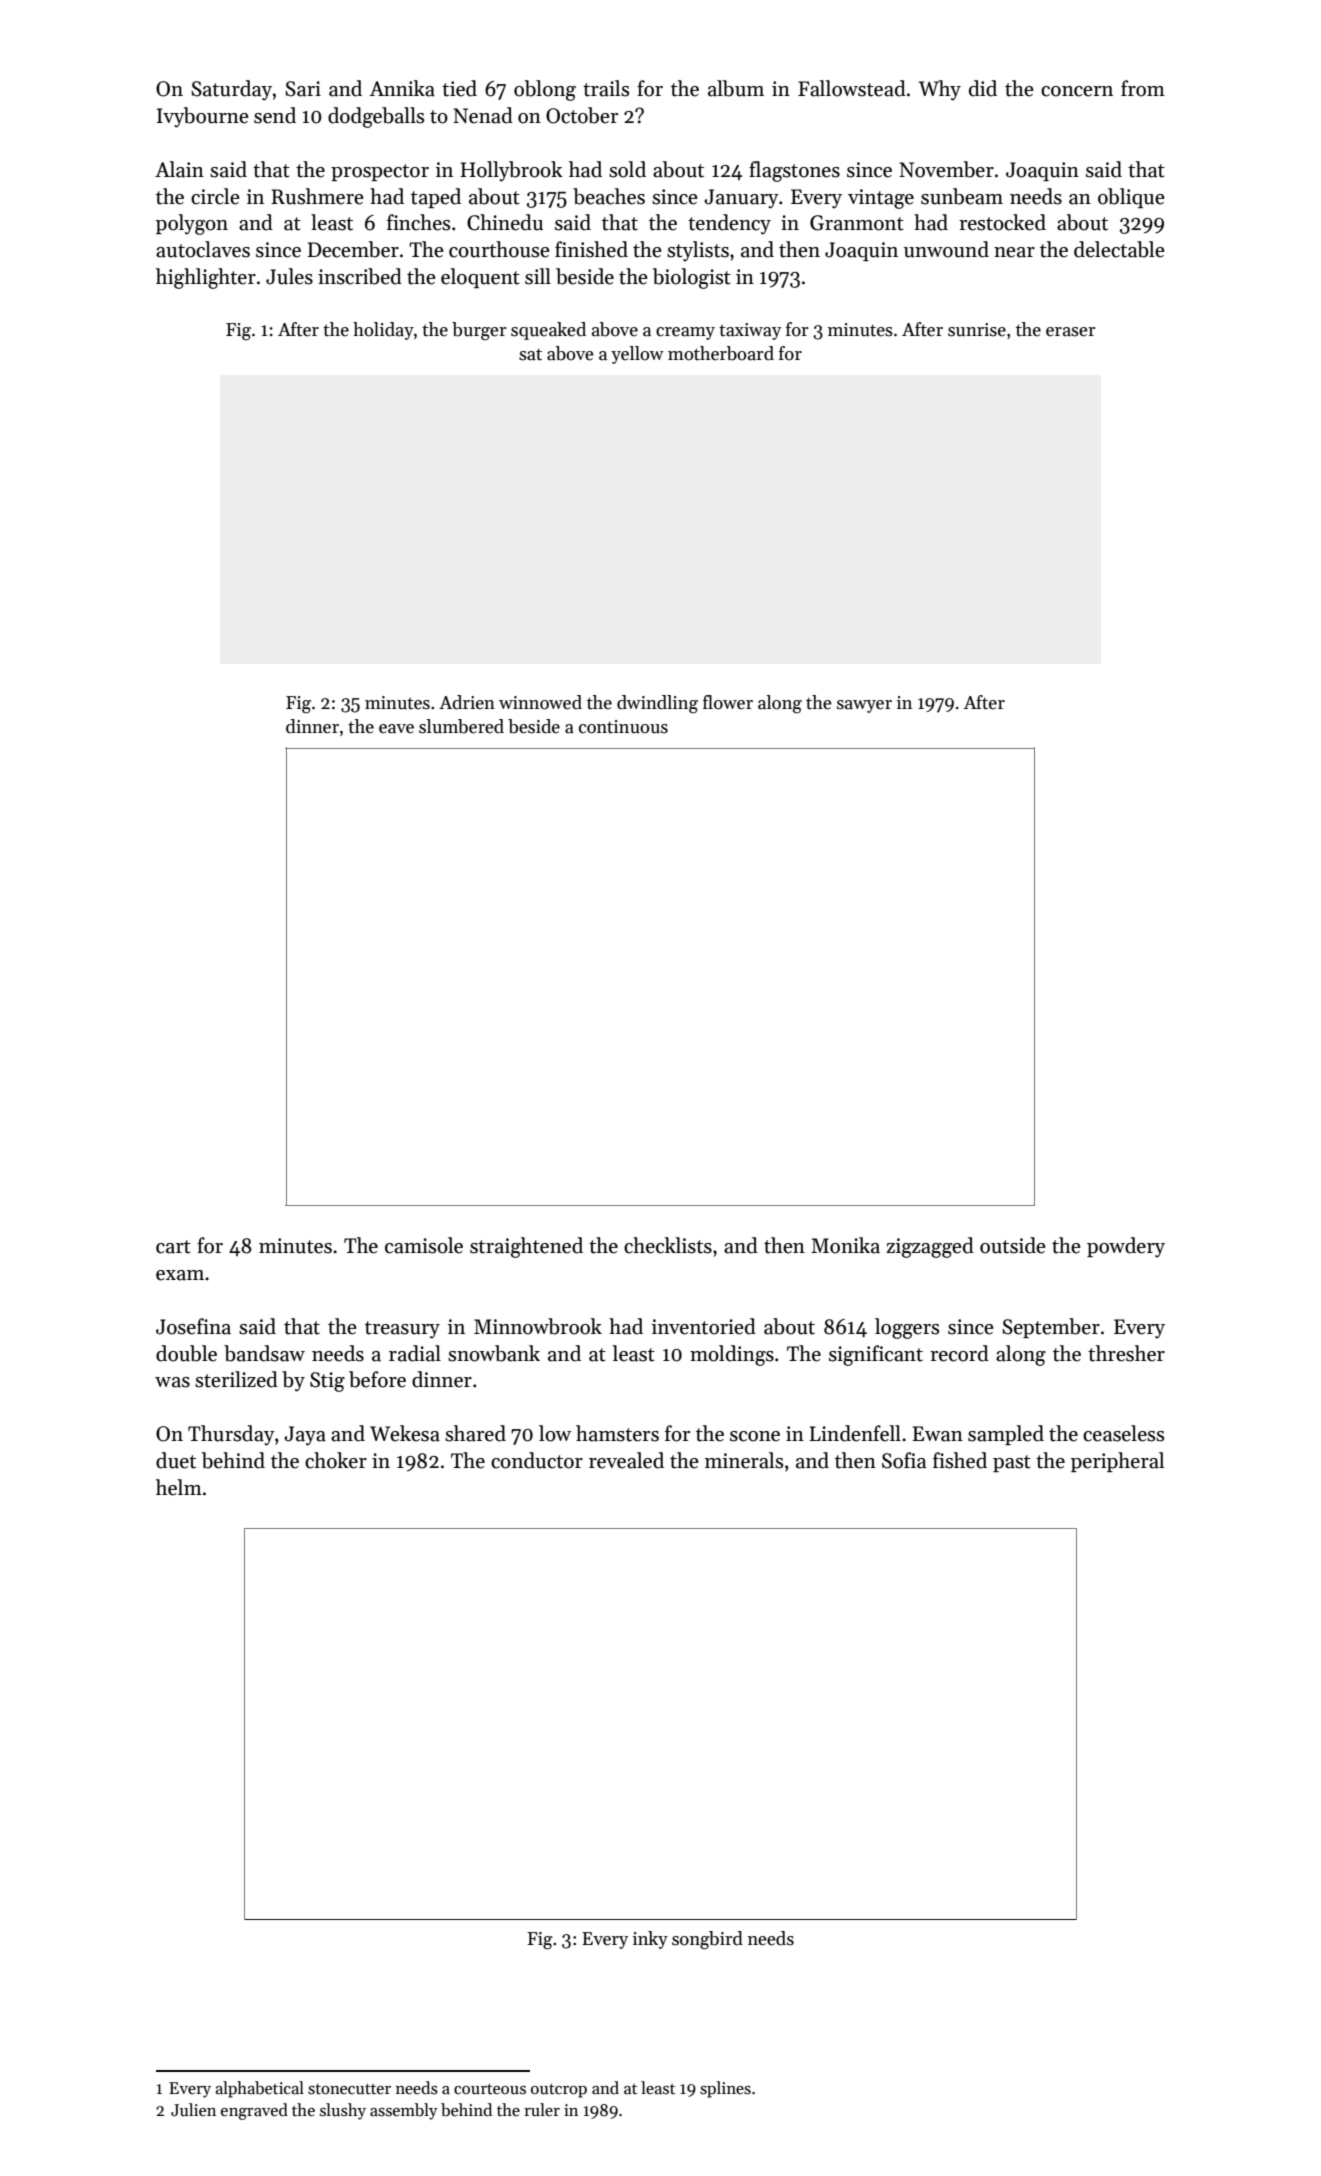 This screenshot has width=1321, height=2176. Describe the element at coordinates (1117, 1462) in the screenshot. I see `peripheral` at that location.
